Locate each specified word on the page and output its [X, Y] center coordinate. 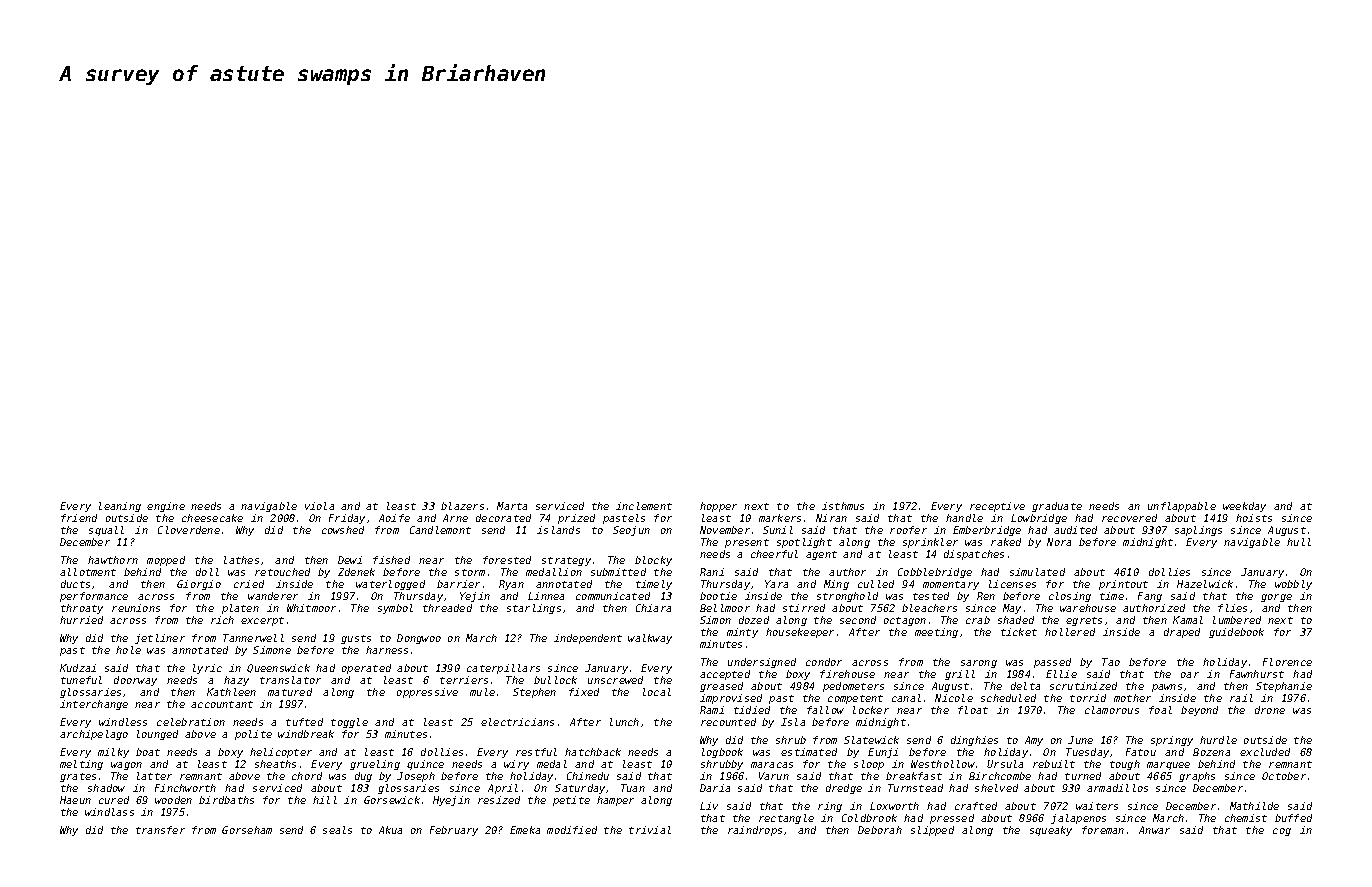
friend [79, 518]
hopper [718, 507]
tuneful [81, 680]
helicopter [281, 753]
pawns [1167, 688]
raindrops [755, 831]
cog [1282, 832]
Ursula [1005, 764]
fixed [584, 692]
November [725, 530]
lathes [241, 560]
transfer [160, 830]
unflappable [1182, 507]
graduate [1057, 507]
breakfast [914, 776]
